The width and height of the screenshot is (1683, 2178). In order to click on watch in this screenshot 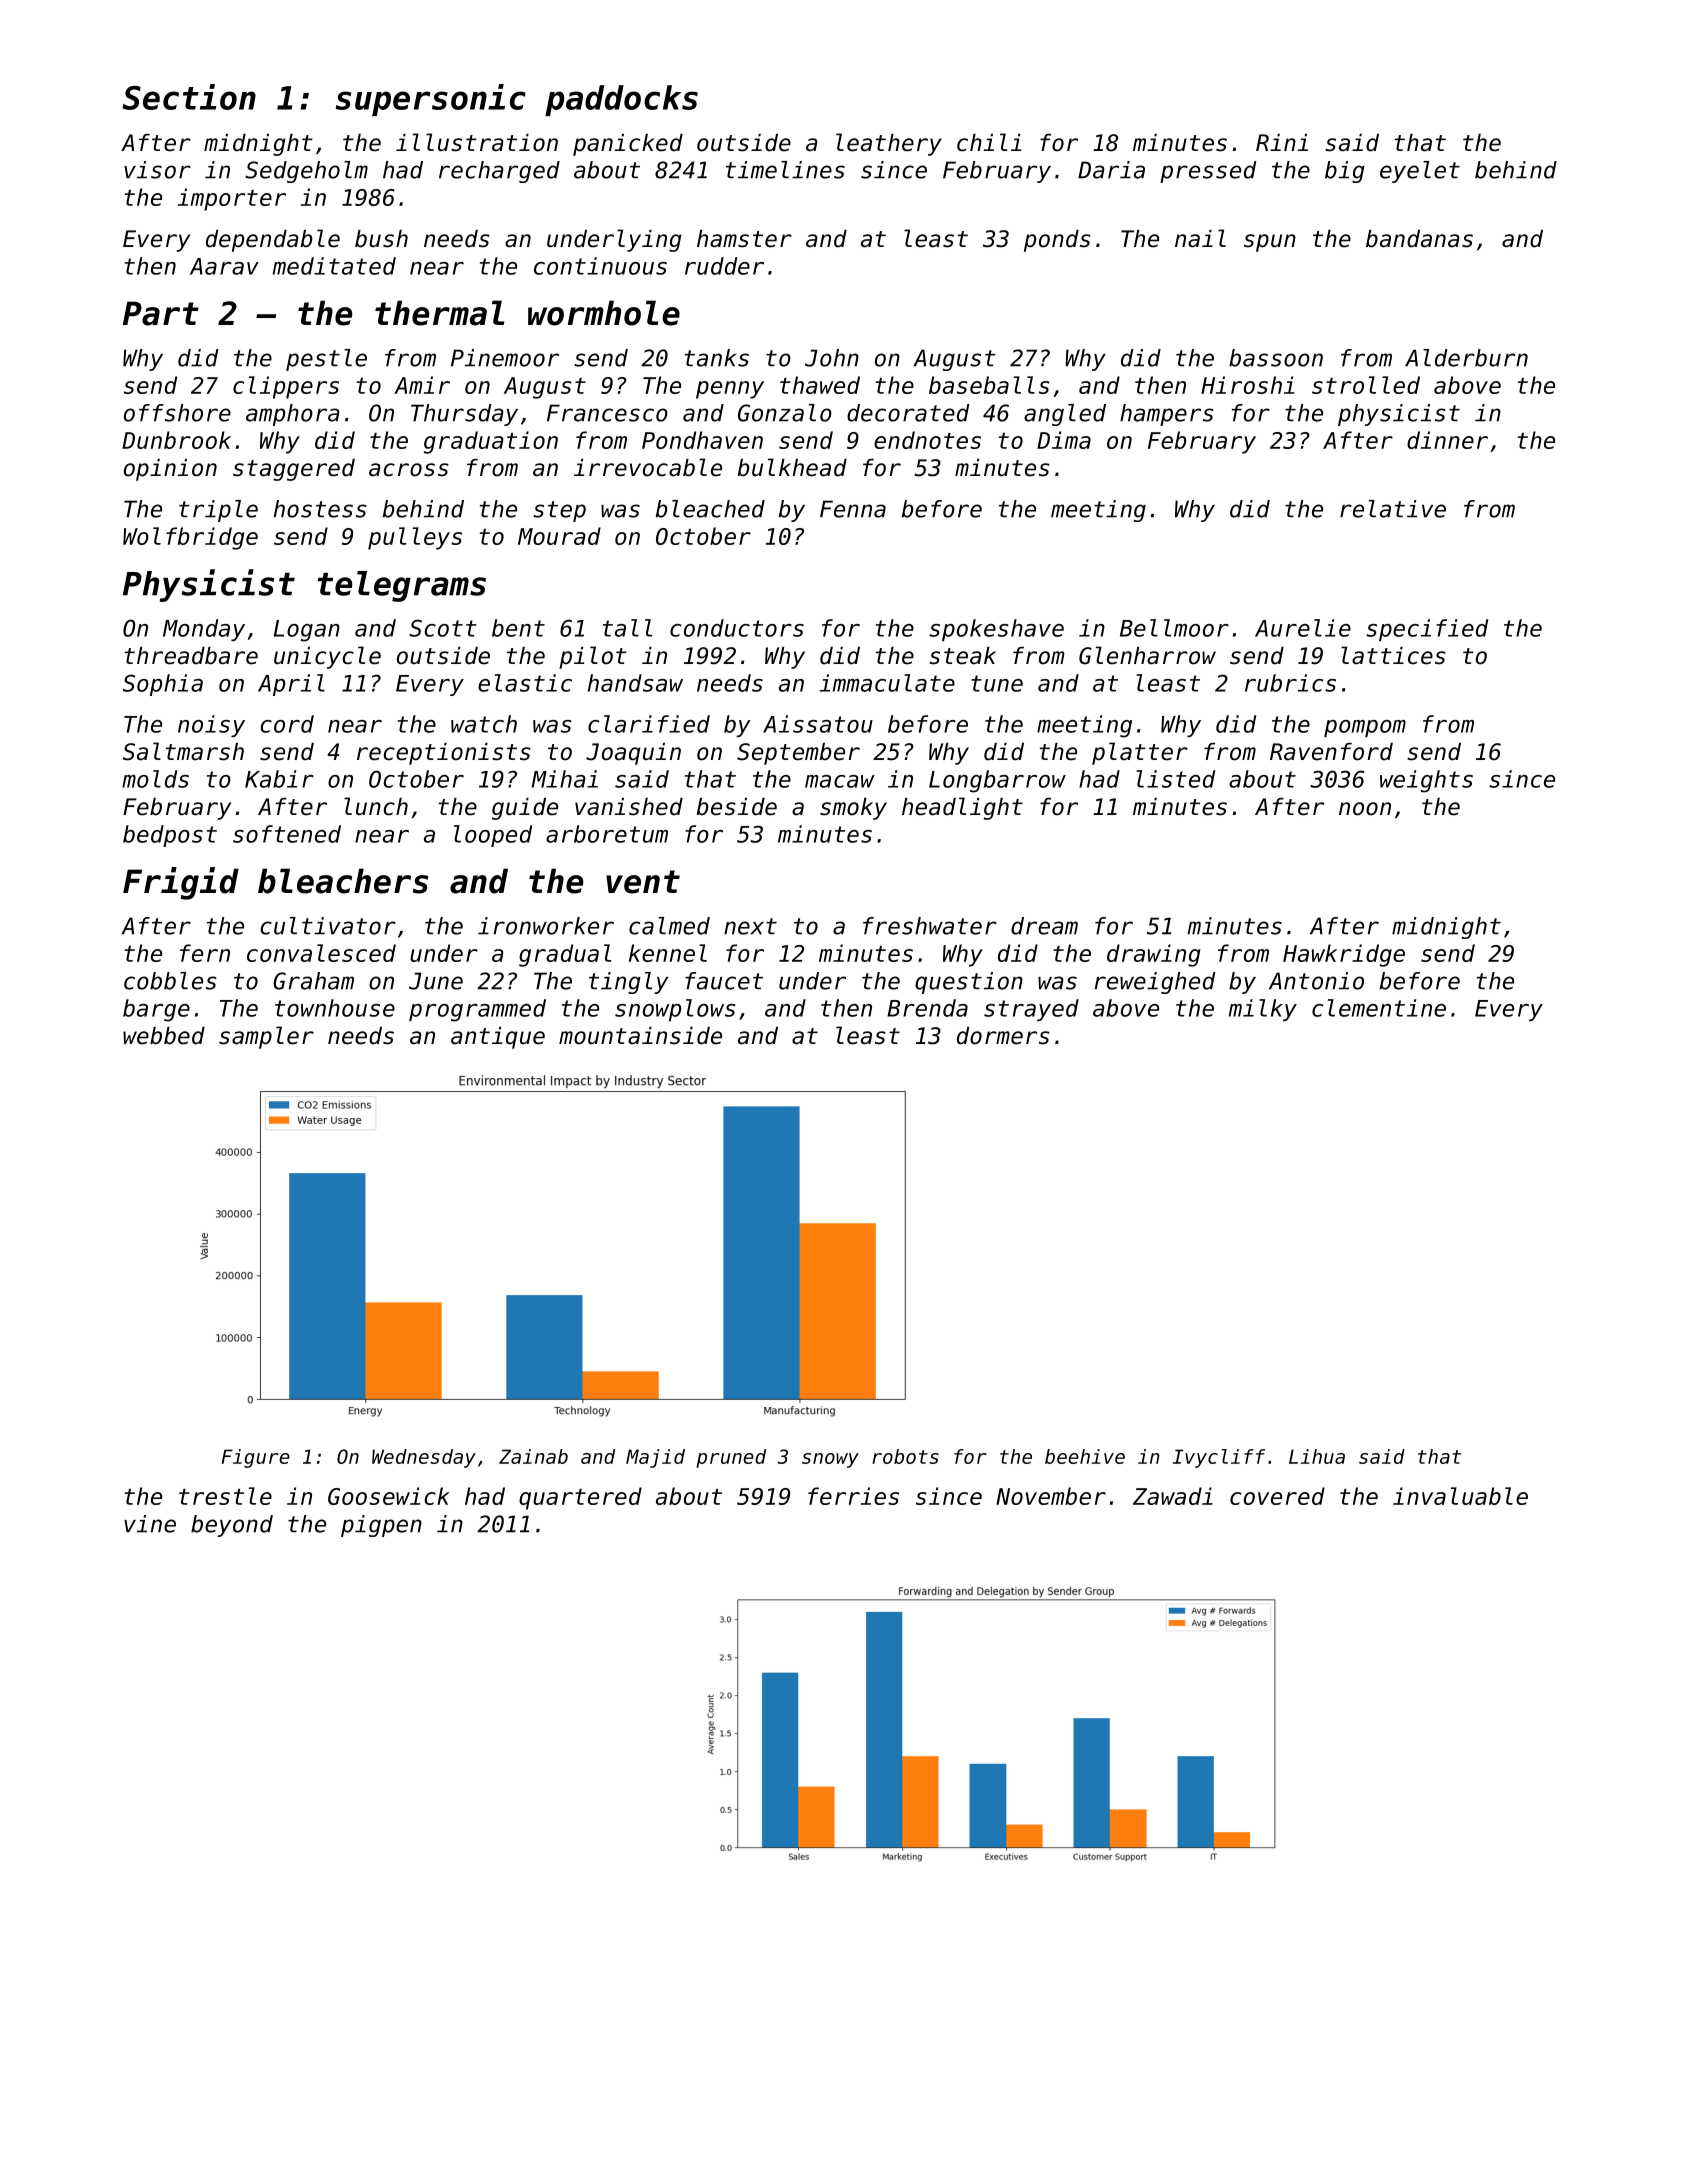, I will do `click(484, 724)`.
